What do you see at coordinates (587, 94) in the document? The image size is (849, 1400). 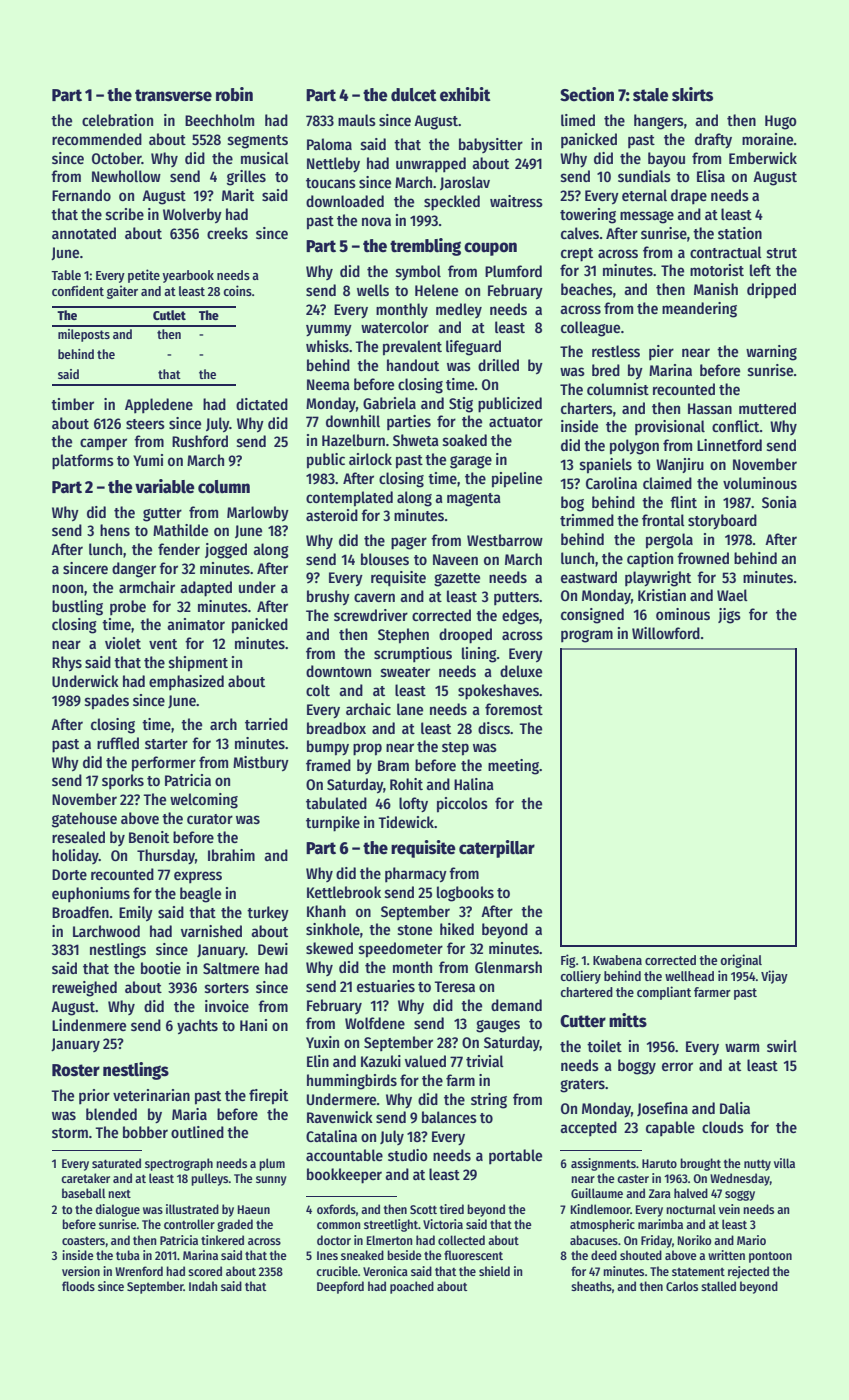 I see `Section` at bounding box center [587, 94].
